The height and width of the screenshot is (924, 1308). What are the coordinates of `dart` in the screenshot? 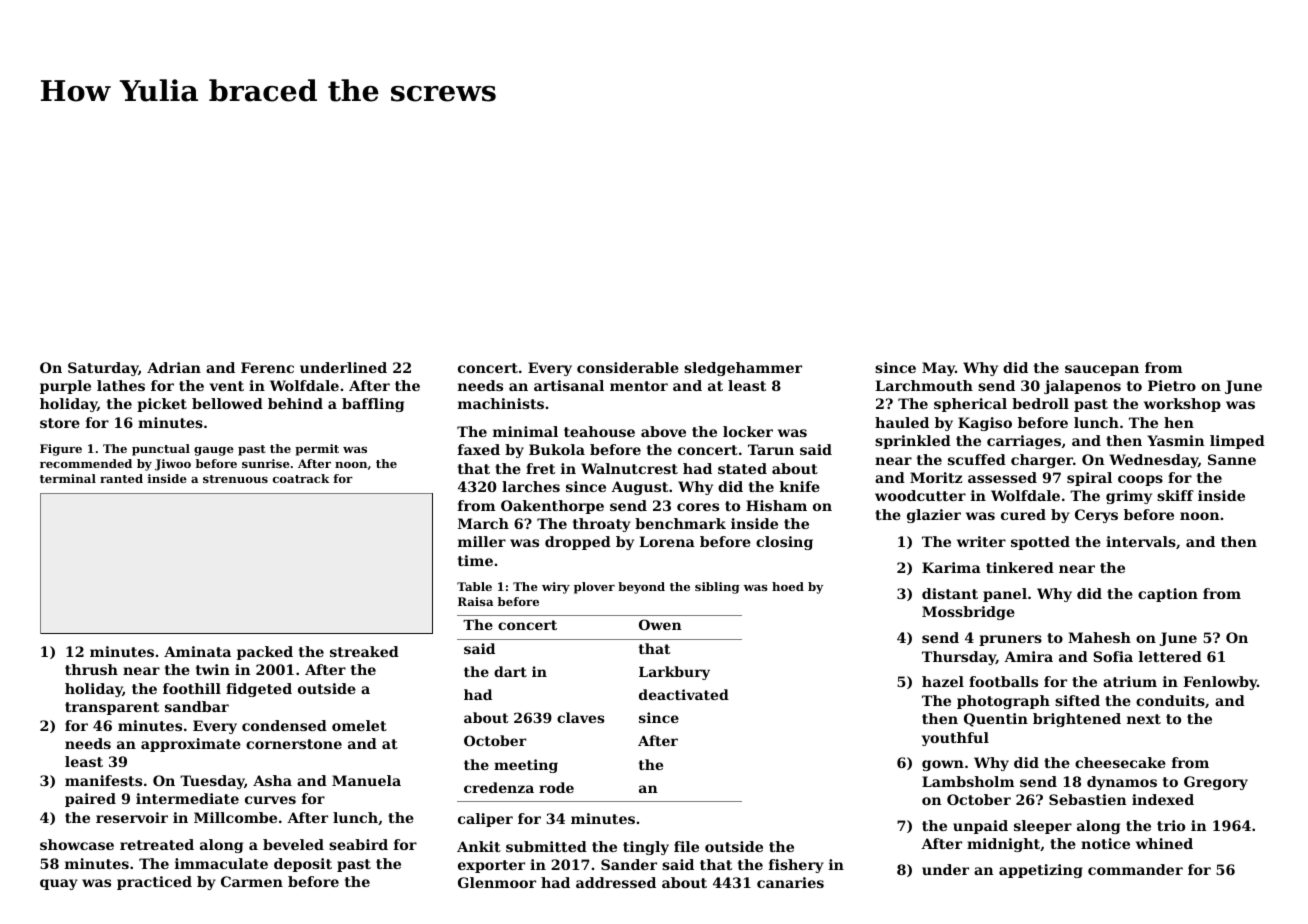 It's located at (510, 671).
